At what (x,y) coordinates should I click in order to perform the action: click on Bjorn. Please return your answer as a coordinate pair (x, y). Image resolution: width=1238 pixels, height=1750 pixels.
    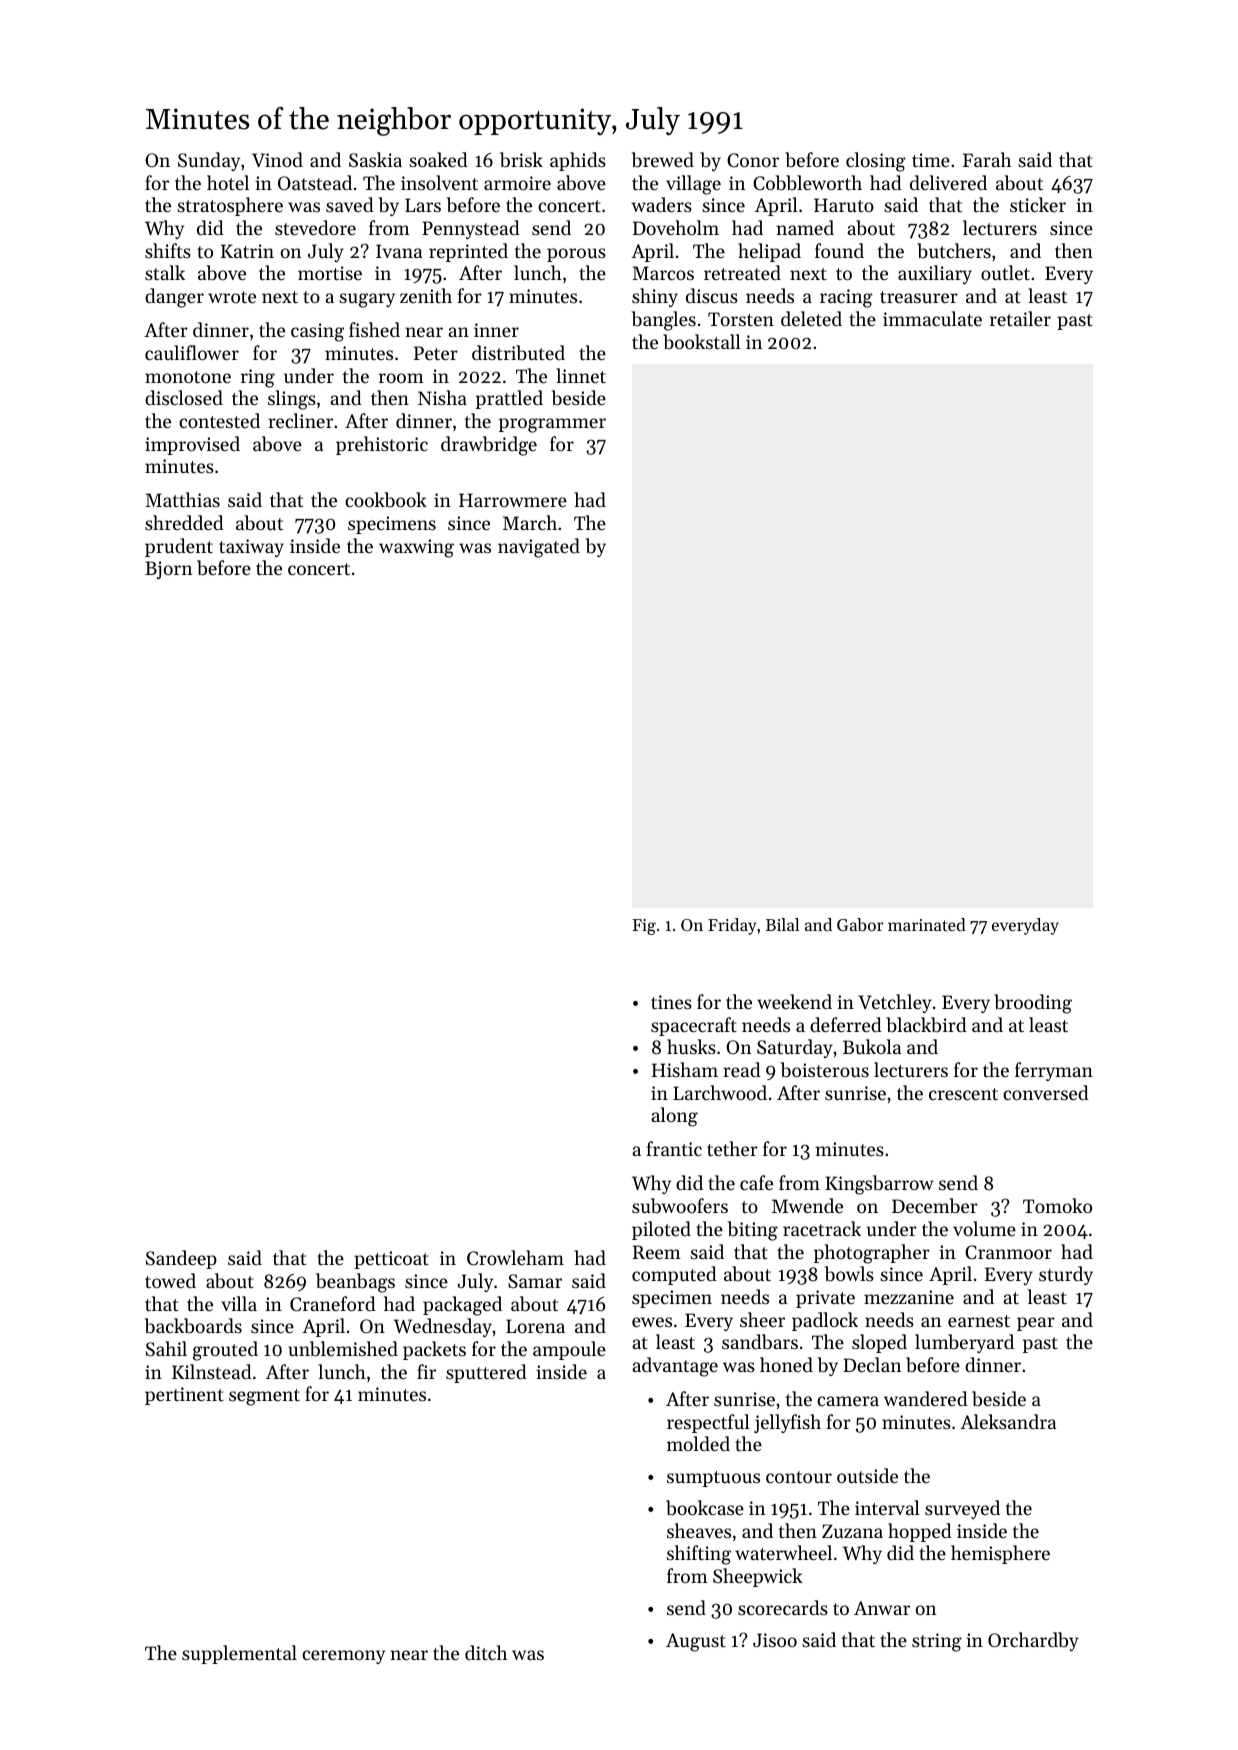
    Looking at the image, I should click on (168, 570).
